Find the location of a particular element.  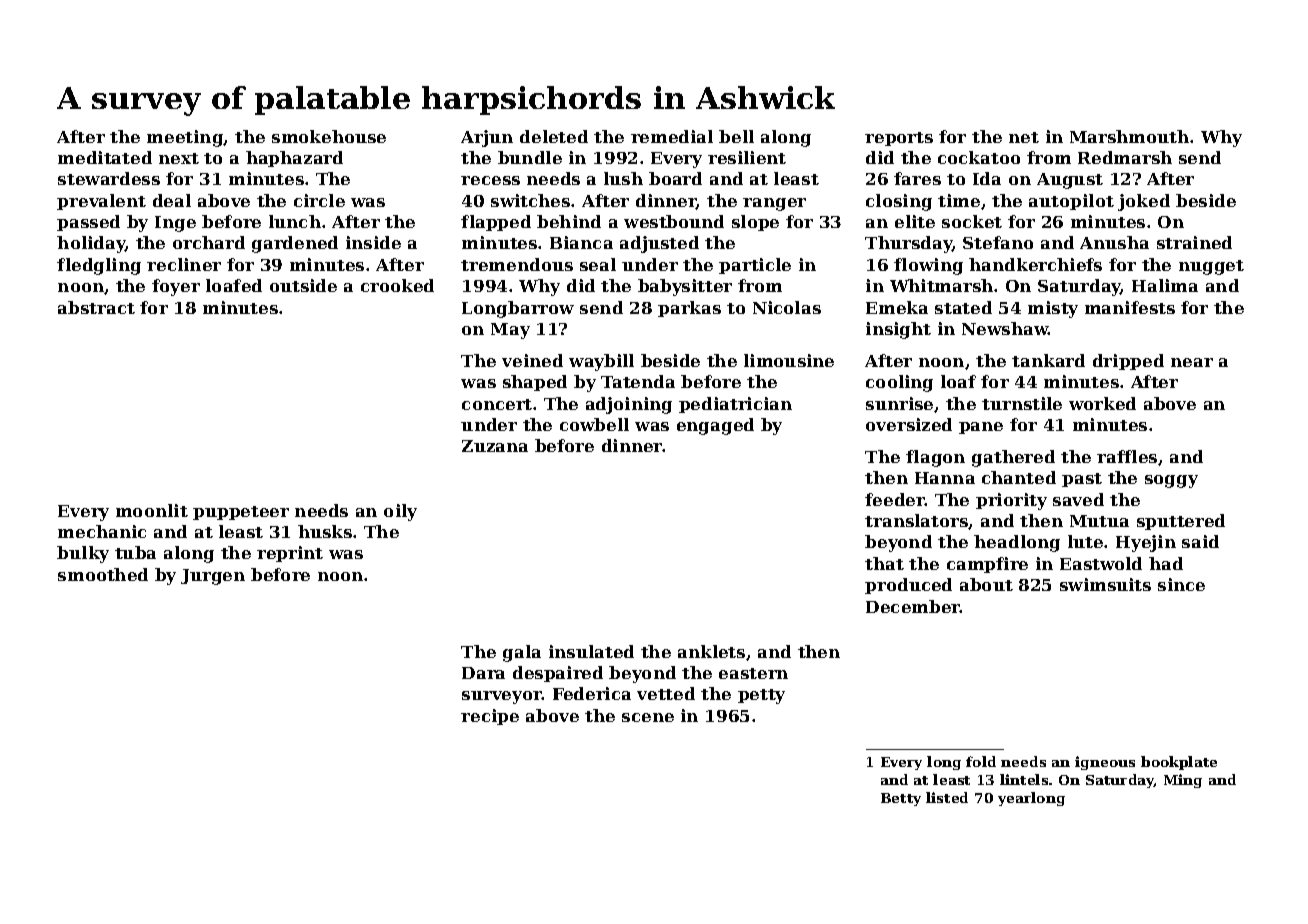

Thursday is located at coordinates (908, 244).
